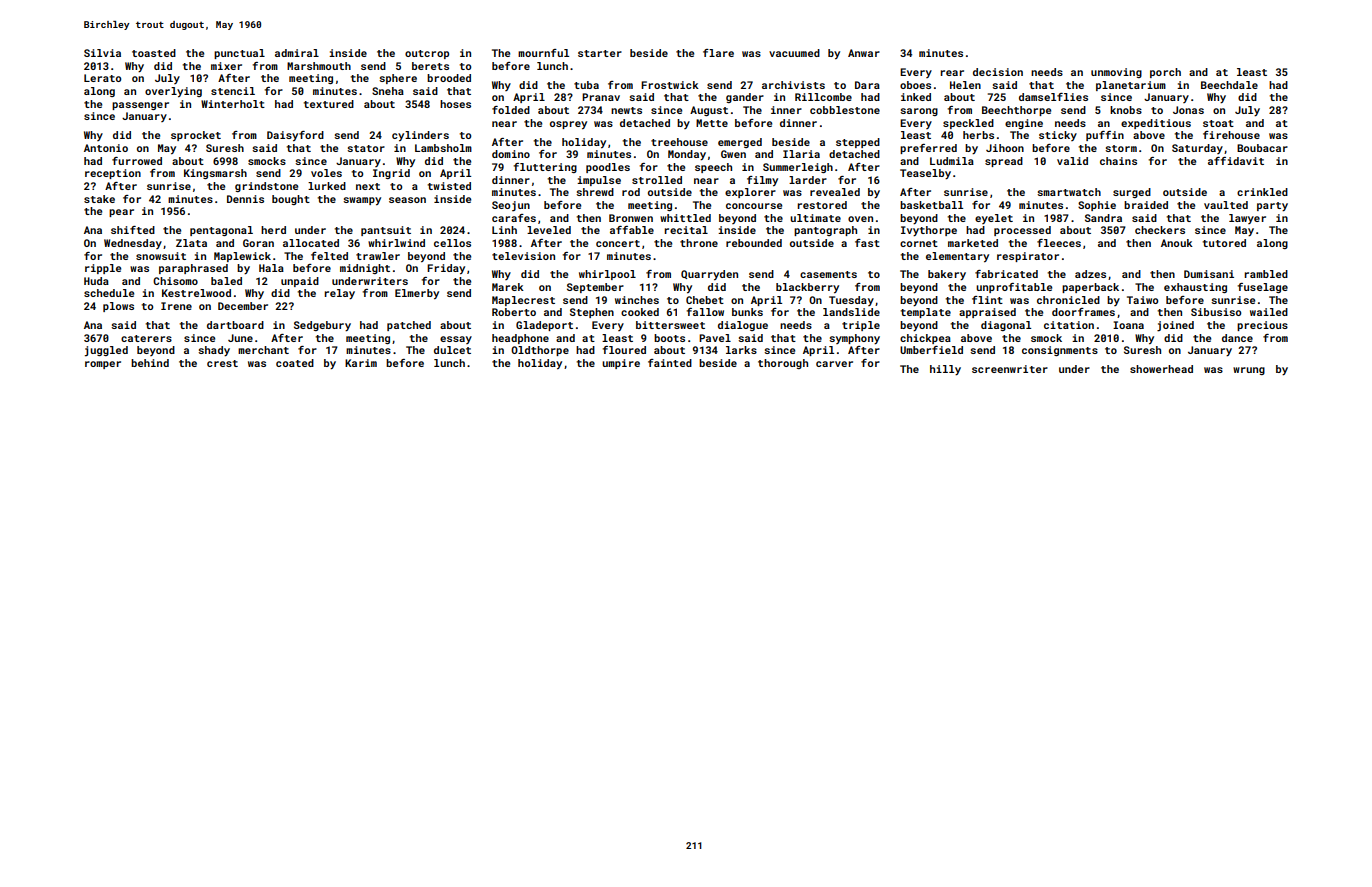 This image has width=1372, height=887. Describe the element at coordinates (835, 192) in the image. I see `revealed` at that location.
